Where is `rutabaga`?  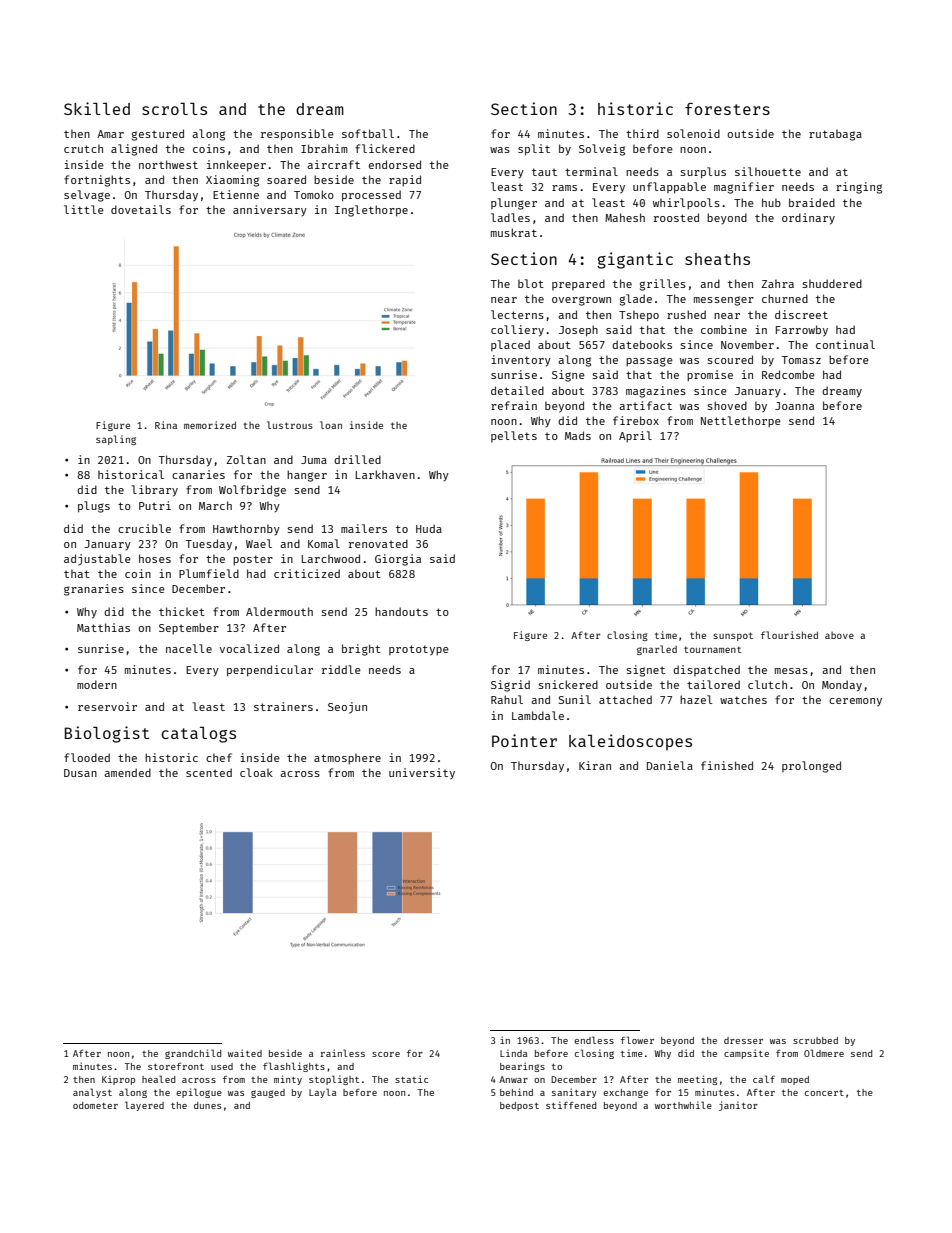
rutabaga is located at coordinates (835, 135).
